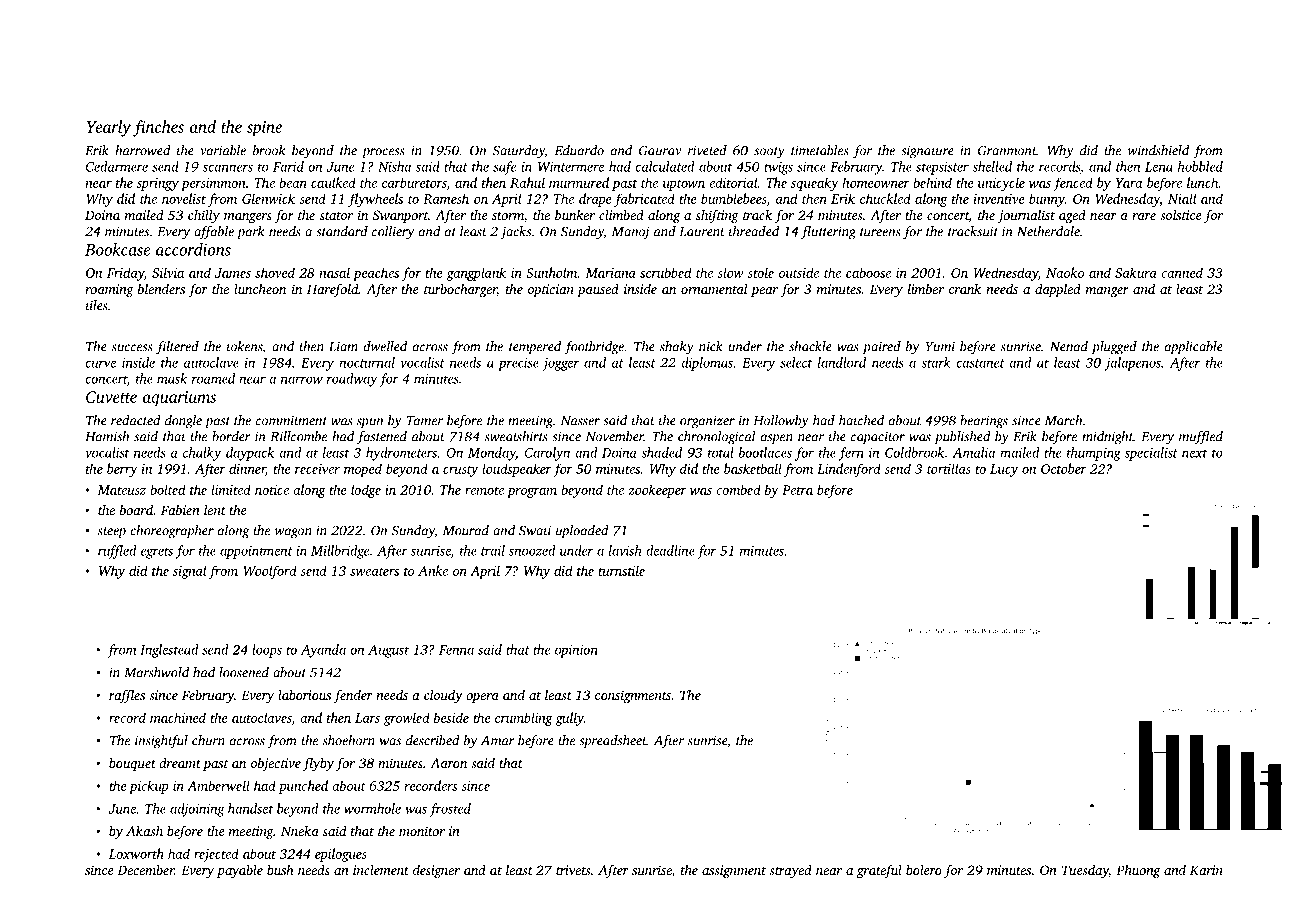 Image resolution: width=1308 pixels, height=924 pixels. I want to click on Akash, so click(144, 831).
